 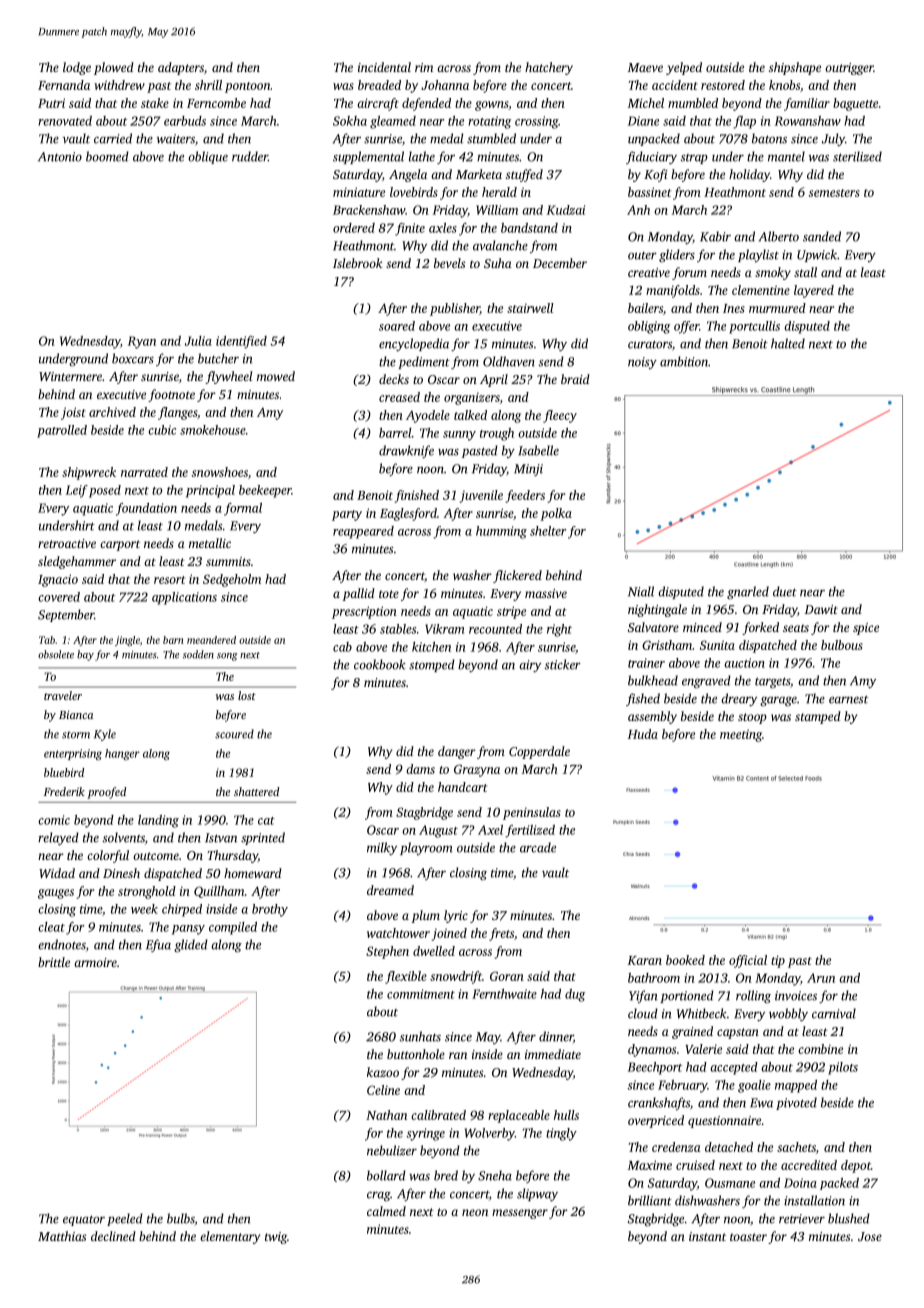 I want to click on Arun, so click(x=821, y=978).
